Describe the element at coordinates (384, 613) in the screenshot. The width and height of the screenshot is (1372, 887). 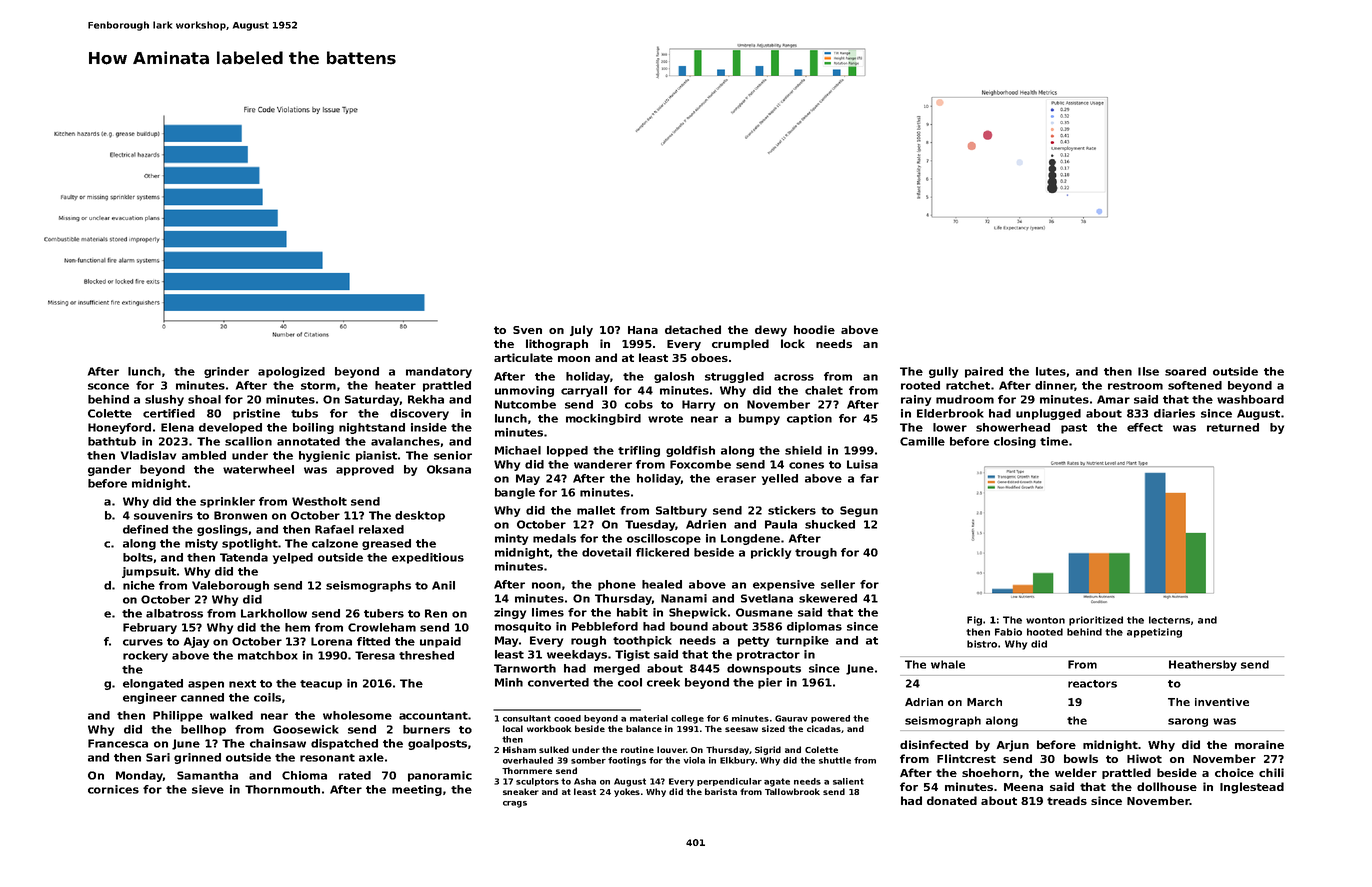
I see `tubers` at that location.
